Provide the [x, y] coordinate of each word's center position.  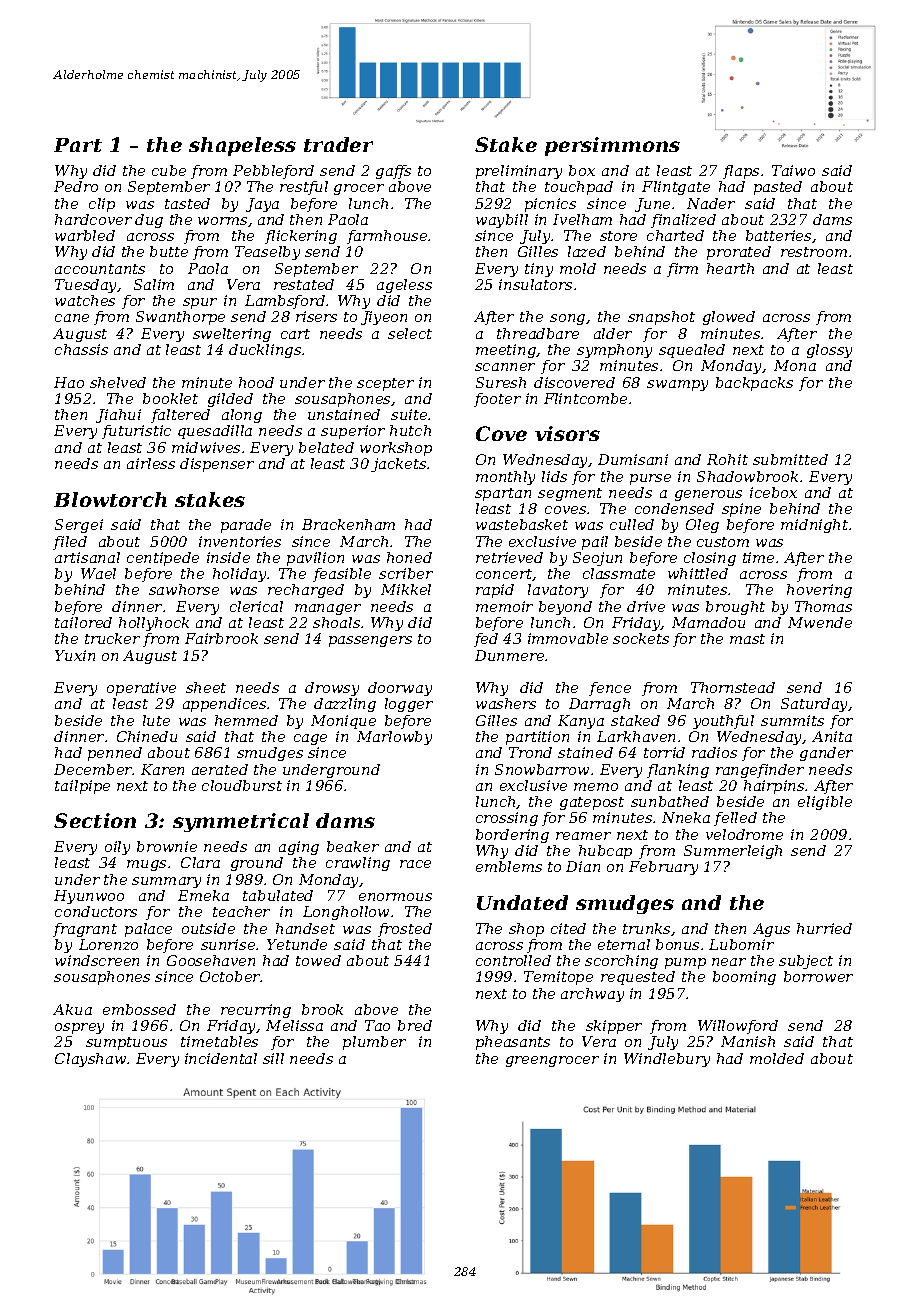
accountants [100, 269]
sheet [206, 687]
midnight [814, 526]
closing [710, 559]
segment [570, 494]
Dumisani [633, 459]
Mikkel [406, 589]
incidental [221, 1058]
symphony [614, 351]
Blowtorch [110, 499]
